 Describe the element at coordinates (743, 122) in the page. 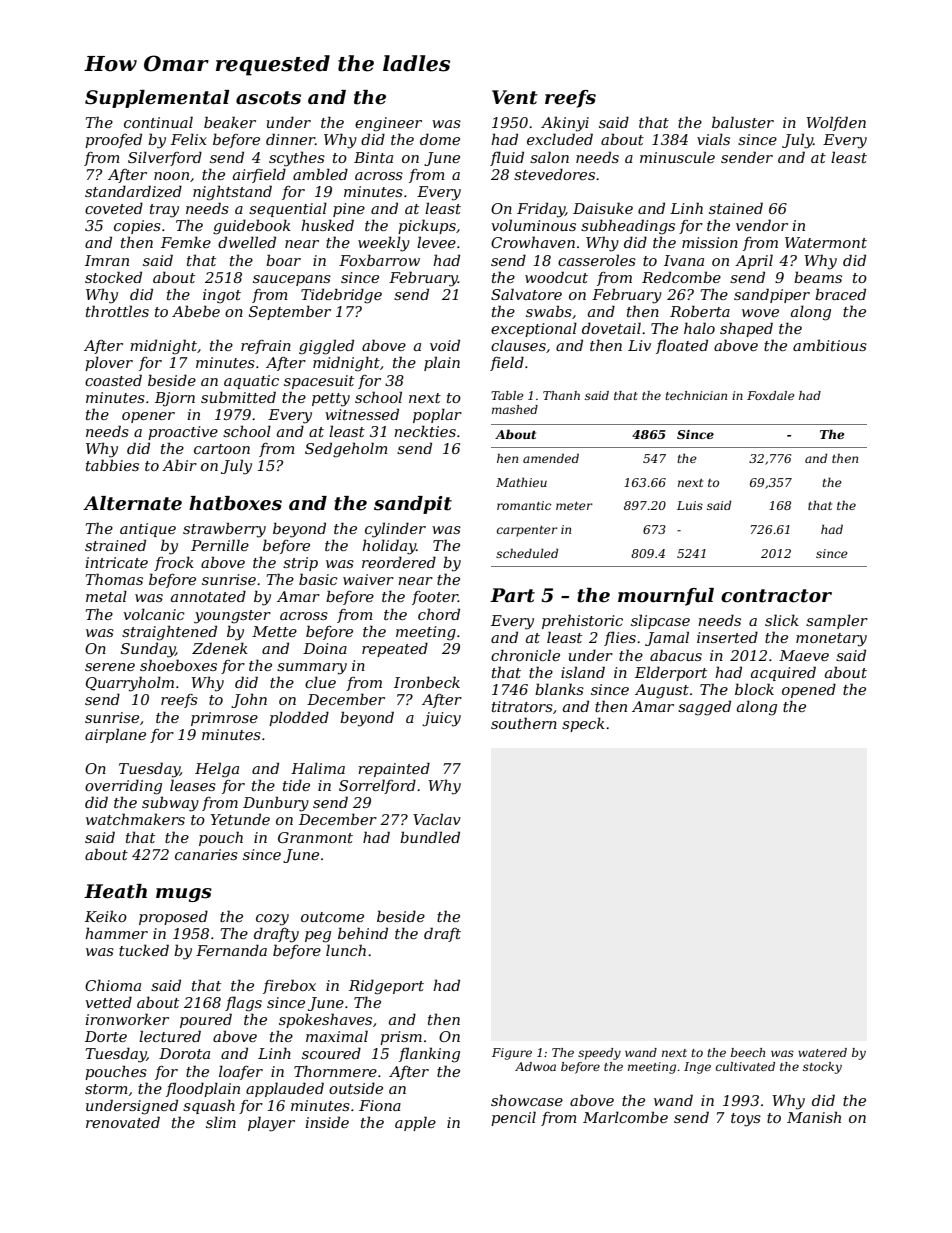

I see `baluster` at that location.
